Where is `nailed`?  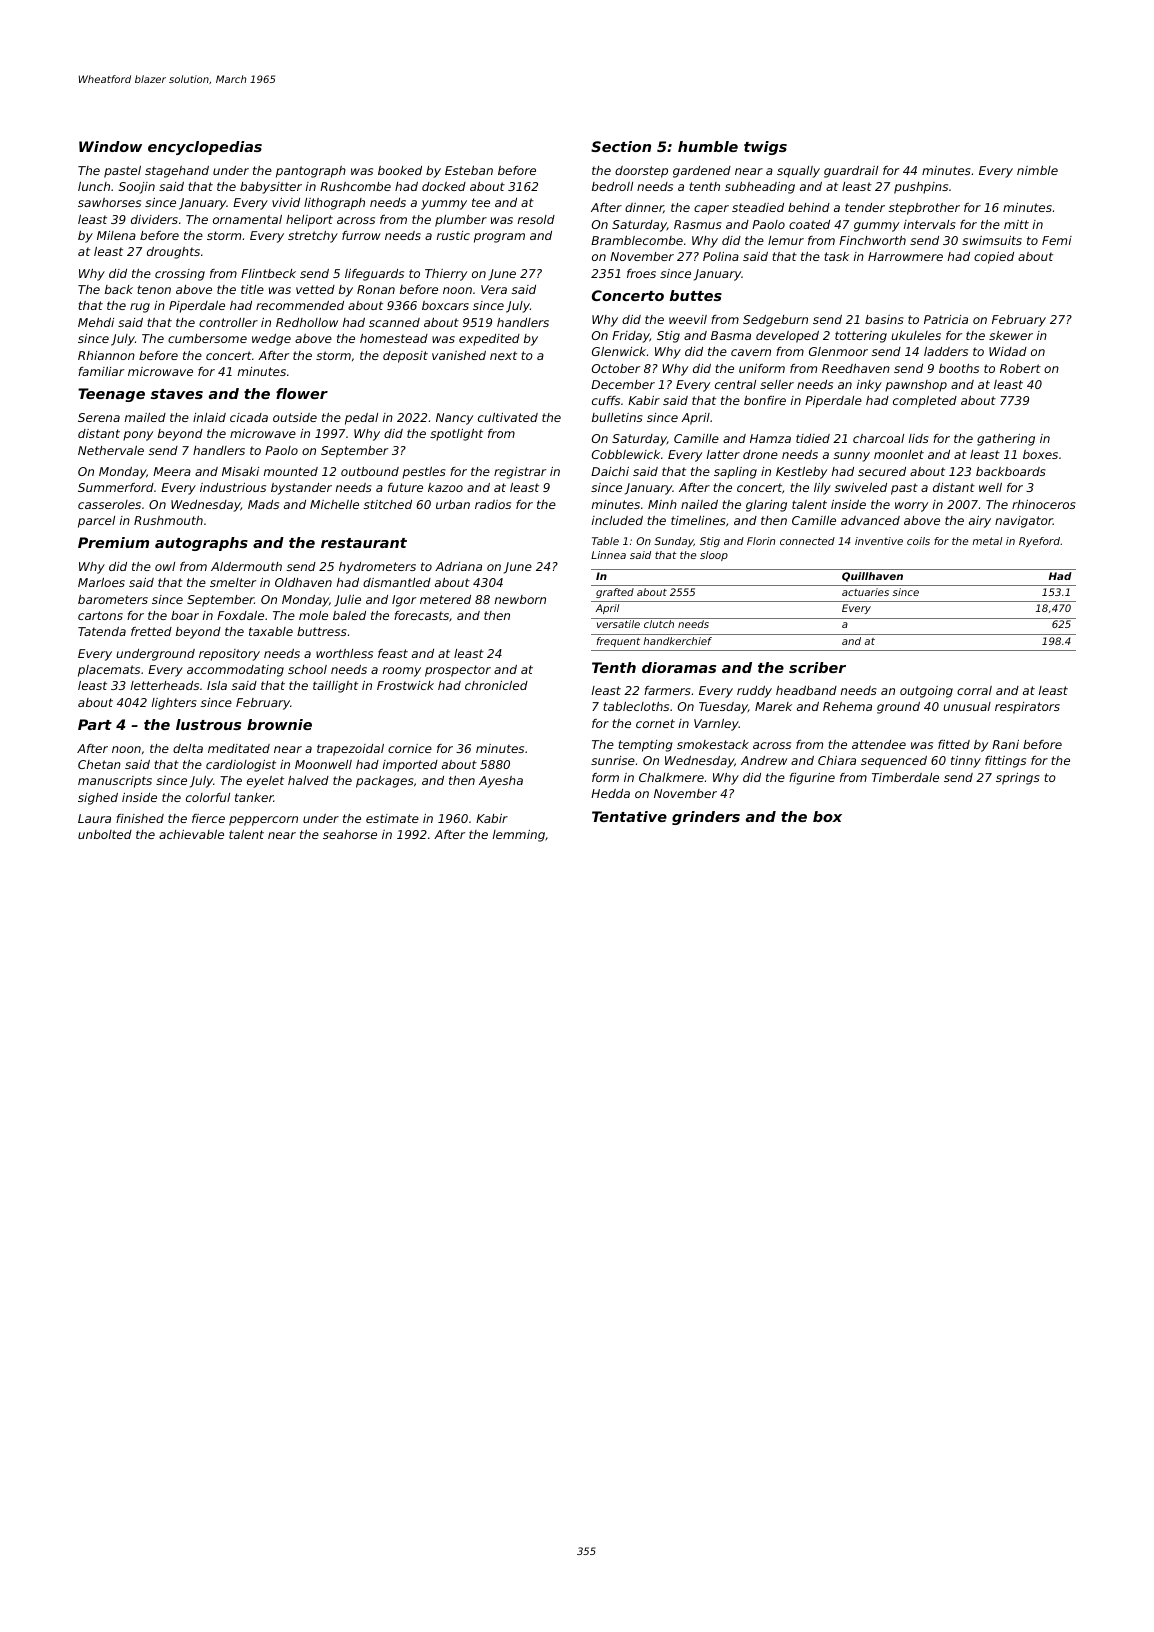
nailed is located at coordinates (699, 504).
